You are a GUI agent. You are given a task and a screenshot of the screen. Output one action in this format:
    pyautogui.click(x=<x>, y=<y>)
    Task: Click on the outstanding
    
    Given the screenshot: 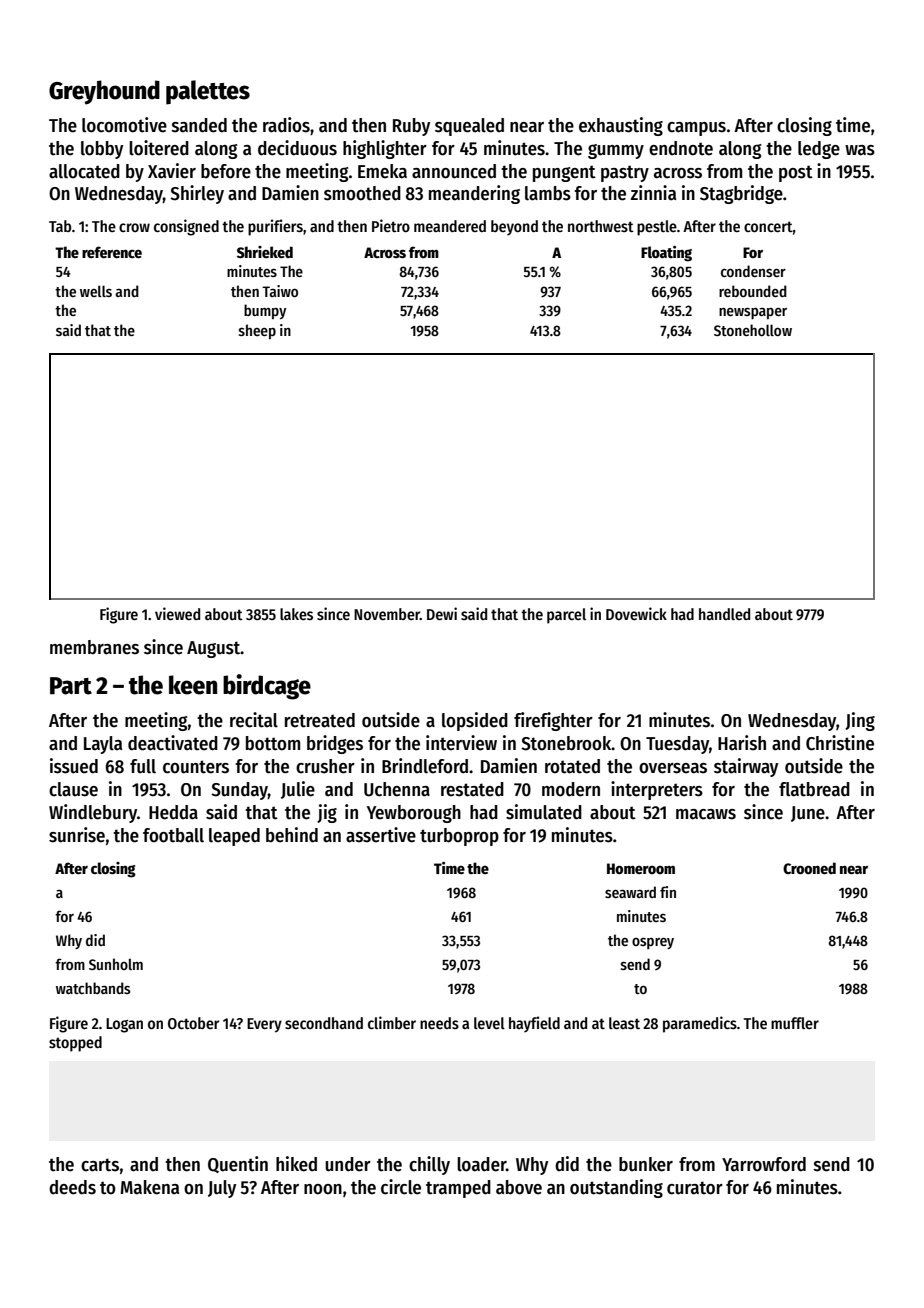 What is the action you would take?
    pyautogui.click(x=616, y=1188)
